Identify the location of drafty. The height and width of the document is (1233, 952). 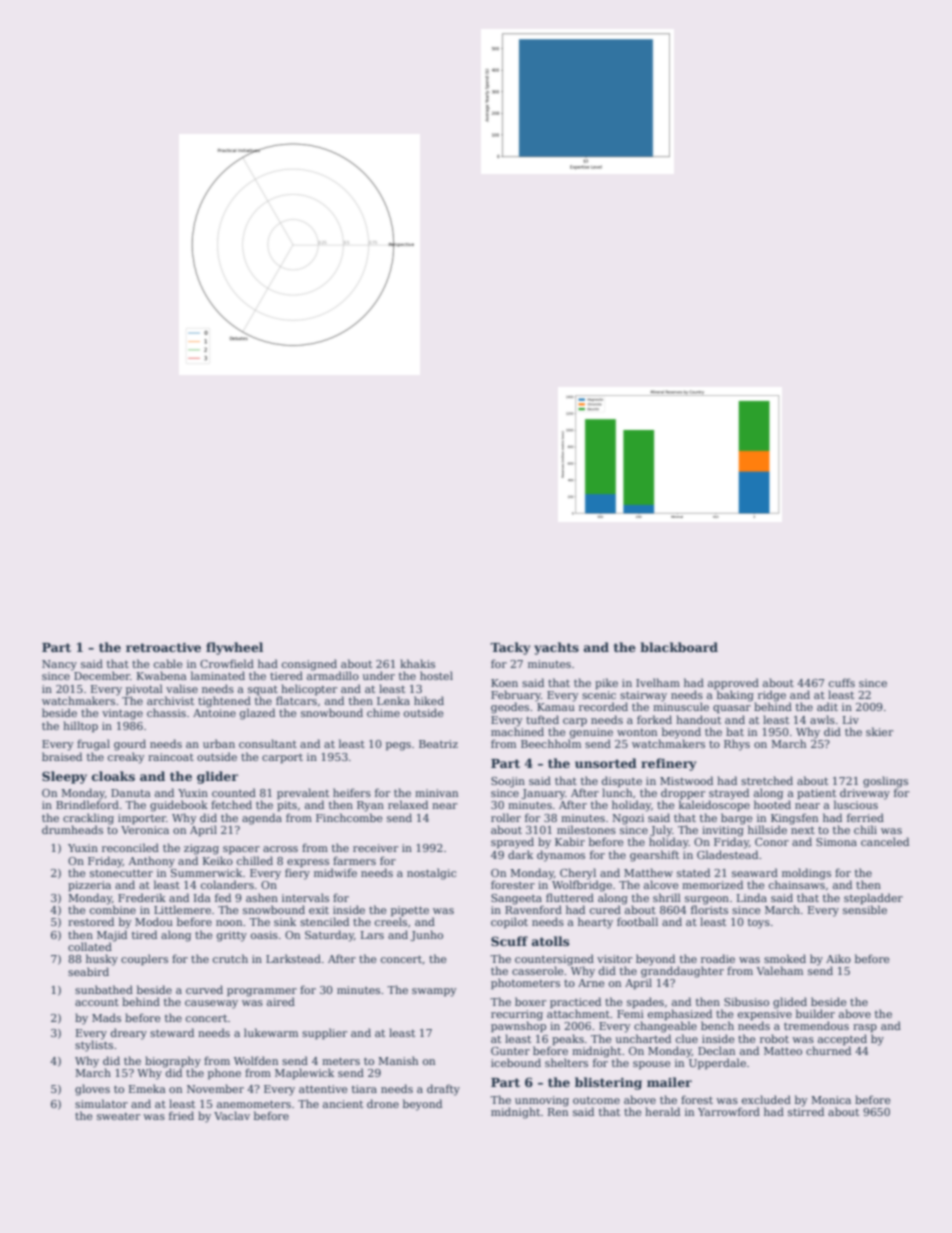
(443, 1090).
